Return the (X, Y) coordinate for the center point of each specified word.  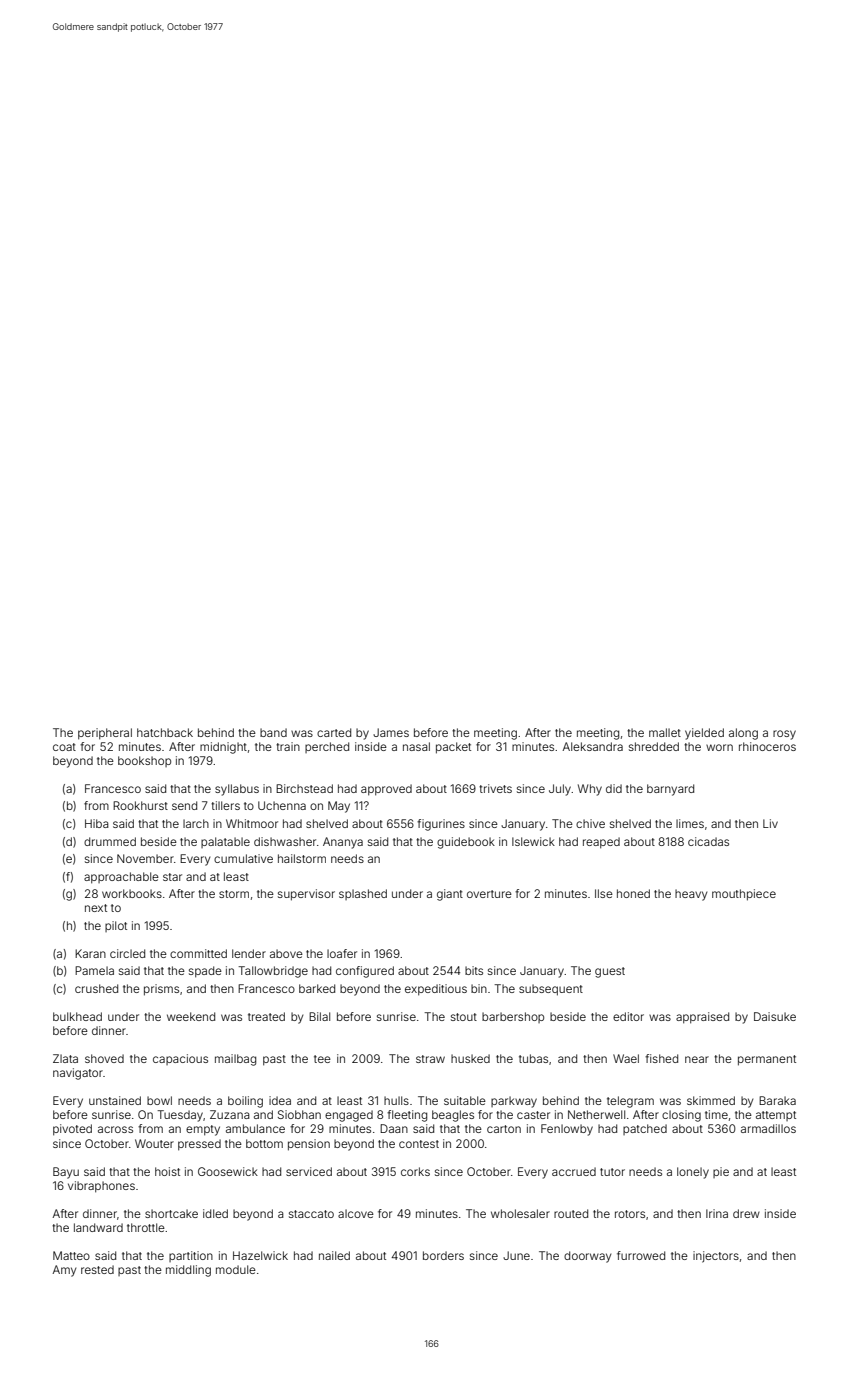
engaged (349, 1116)
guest (610, 972)
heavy (691, 895)
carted (334, 732)
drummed (110, 841)
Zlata (65, 1058)
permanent (767, 1060)
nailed (334, 1255)
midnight (223, 748)
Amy (64, 1271)
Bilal (319, 1016)
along (743, 734)
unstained (115, 1100)
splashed (363, 894)
